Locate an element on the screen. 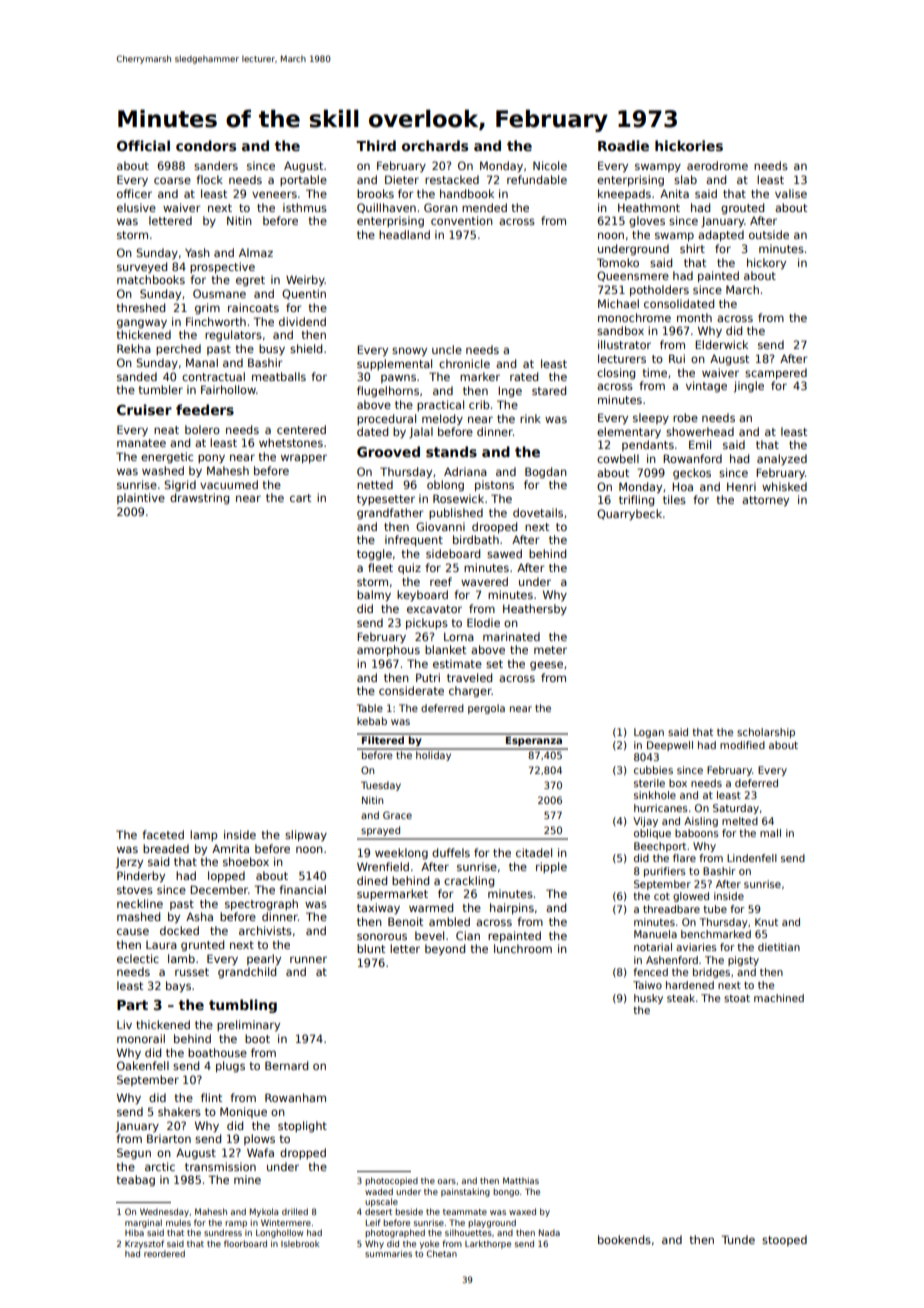 The height and width of the screenshot is (1308, 924). time is located at coordinates (654, 372).
